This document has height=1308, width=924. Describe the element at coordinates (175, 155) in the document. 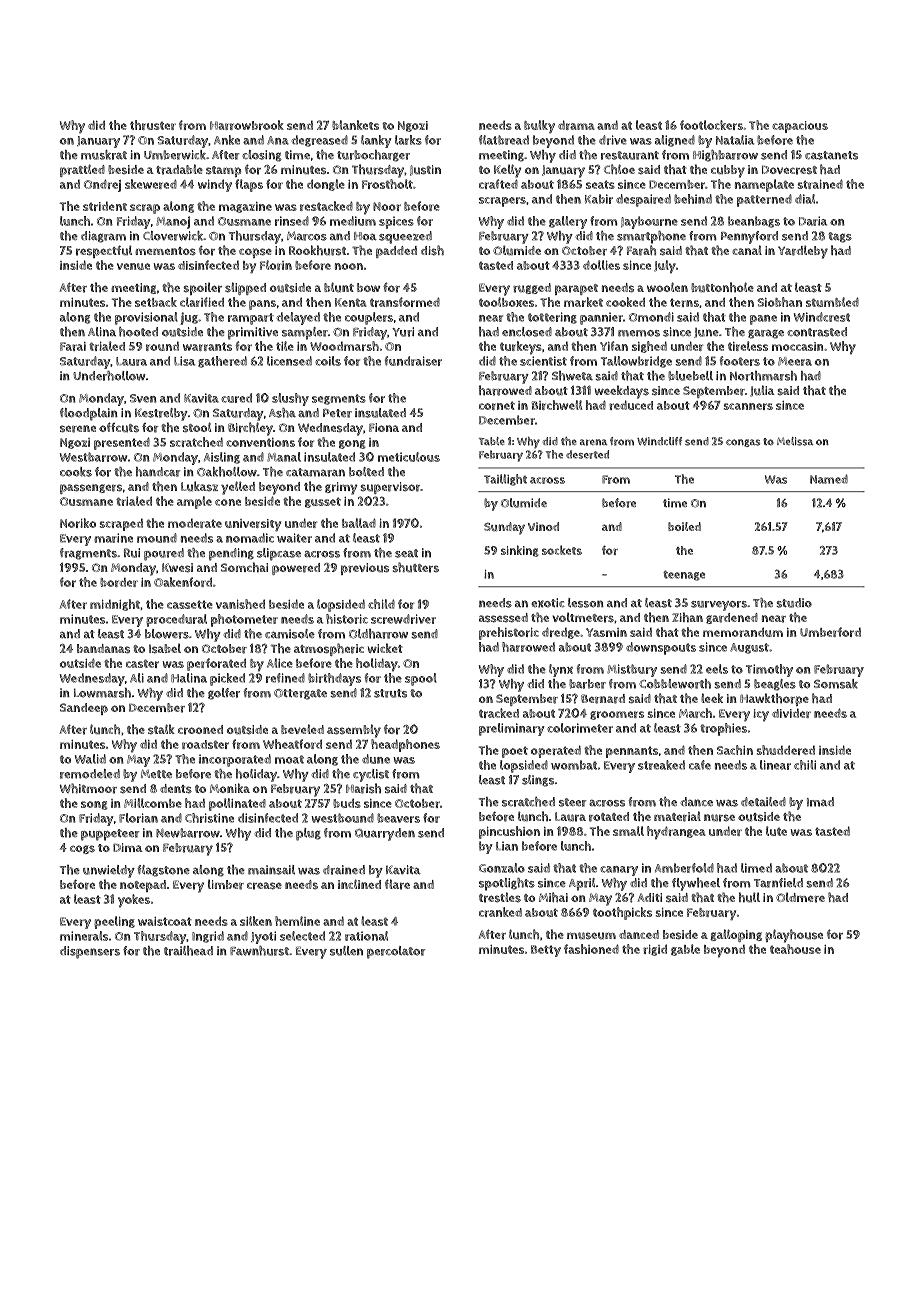

I see `Umberwick` at that location.
